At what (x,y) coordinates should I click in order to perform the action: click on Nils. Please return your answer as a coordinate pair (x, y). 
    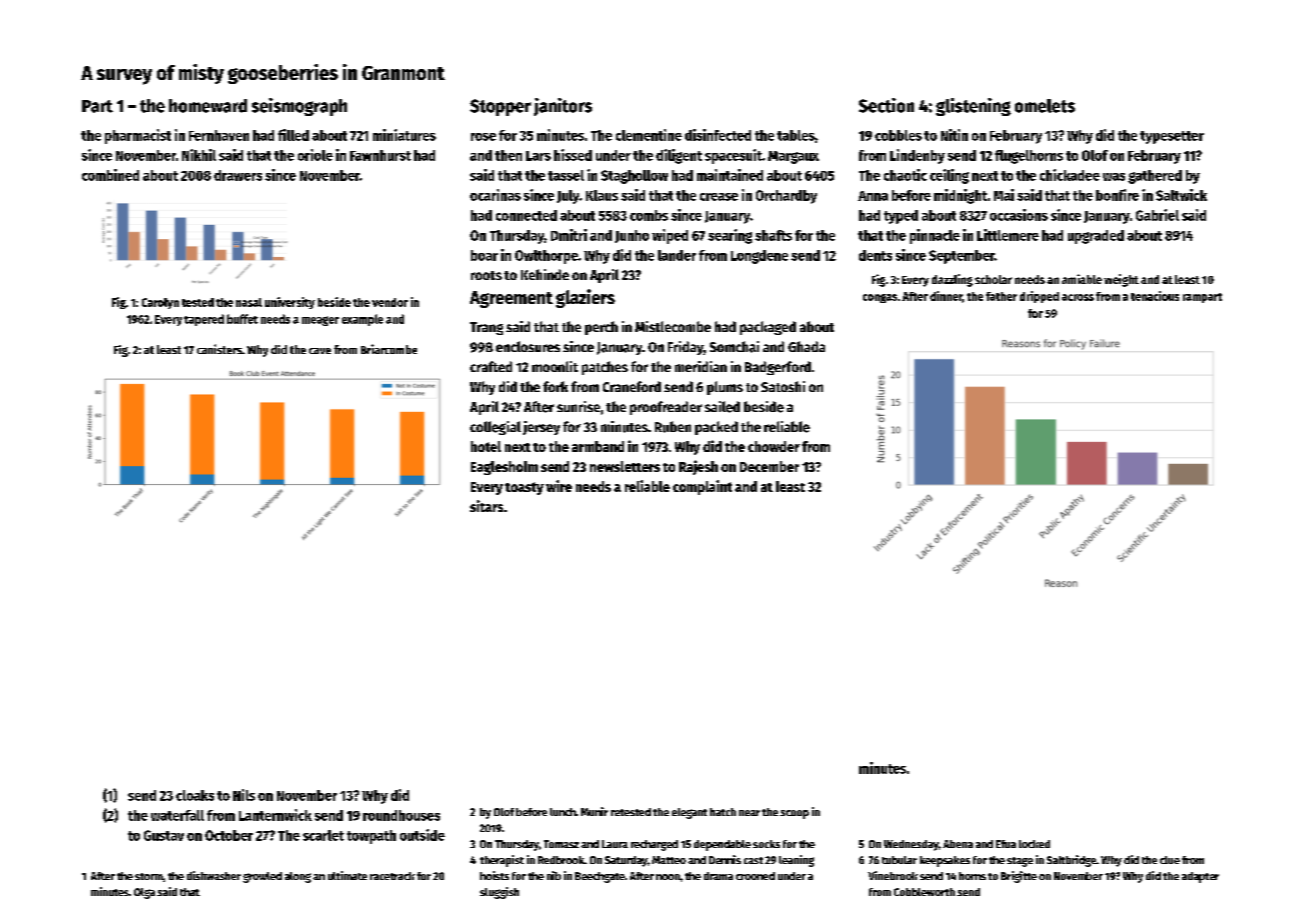
    Looking at the image, I should click on (244, 795).
